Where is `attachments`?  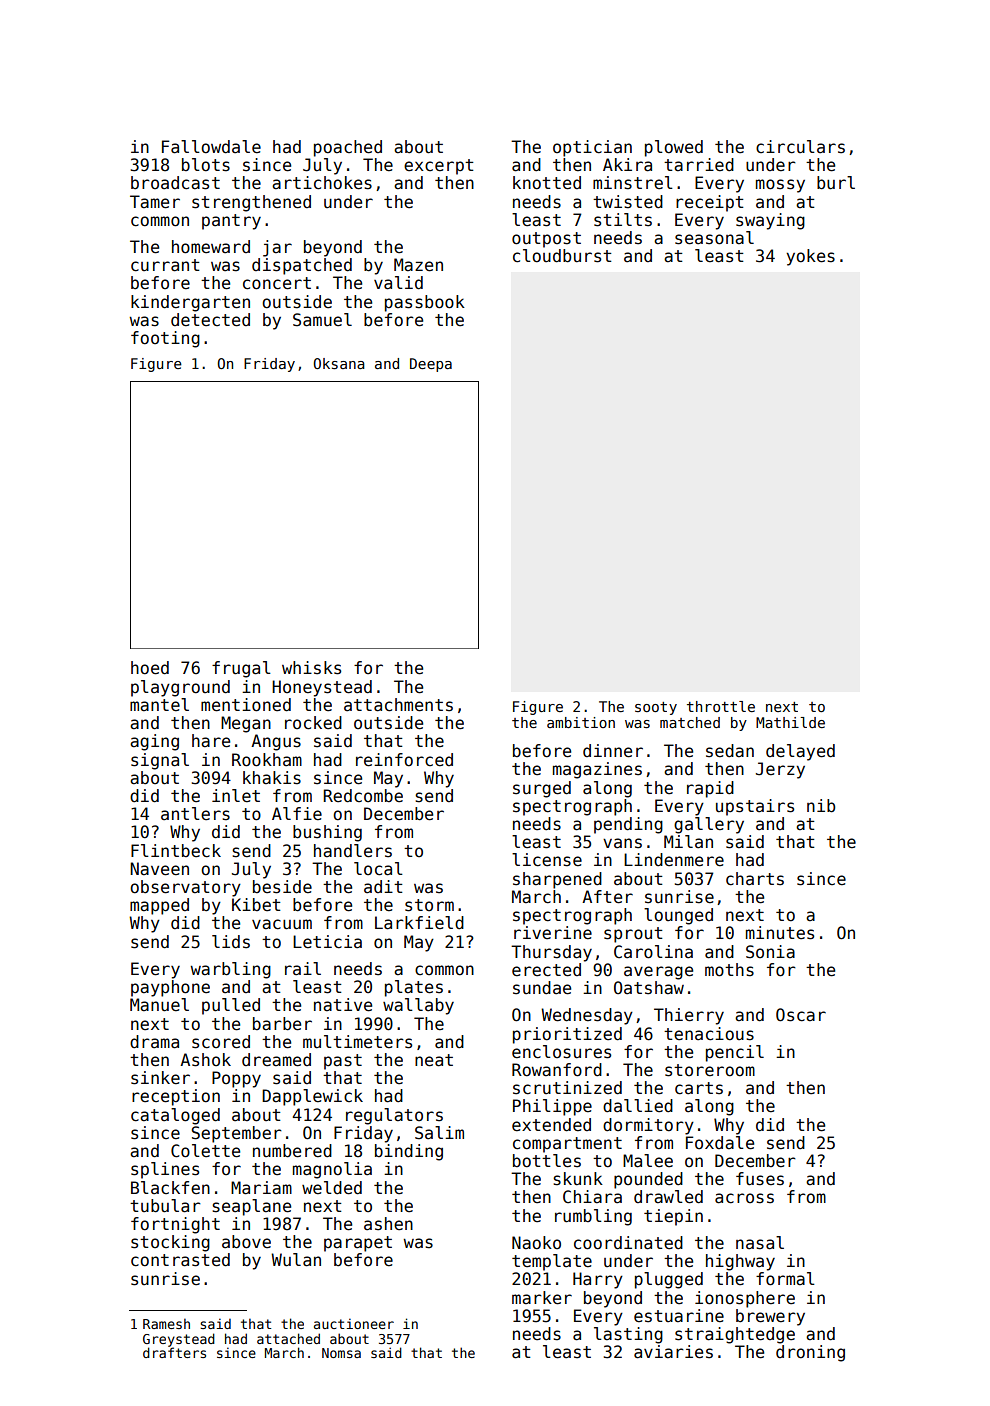 attachments is located at coordinates (398, 705).
